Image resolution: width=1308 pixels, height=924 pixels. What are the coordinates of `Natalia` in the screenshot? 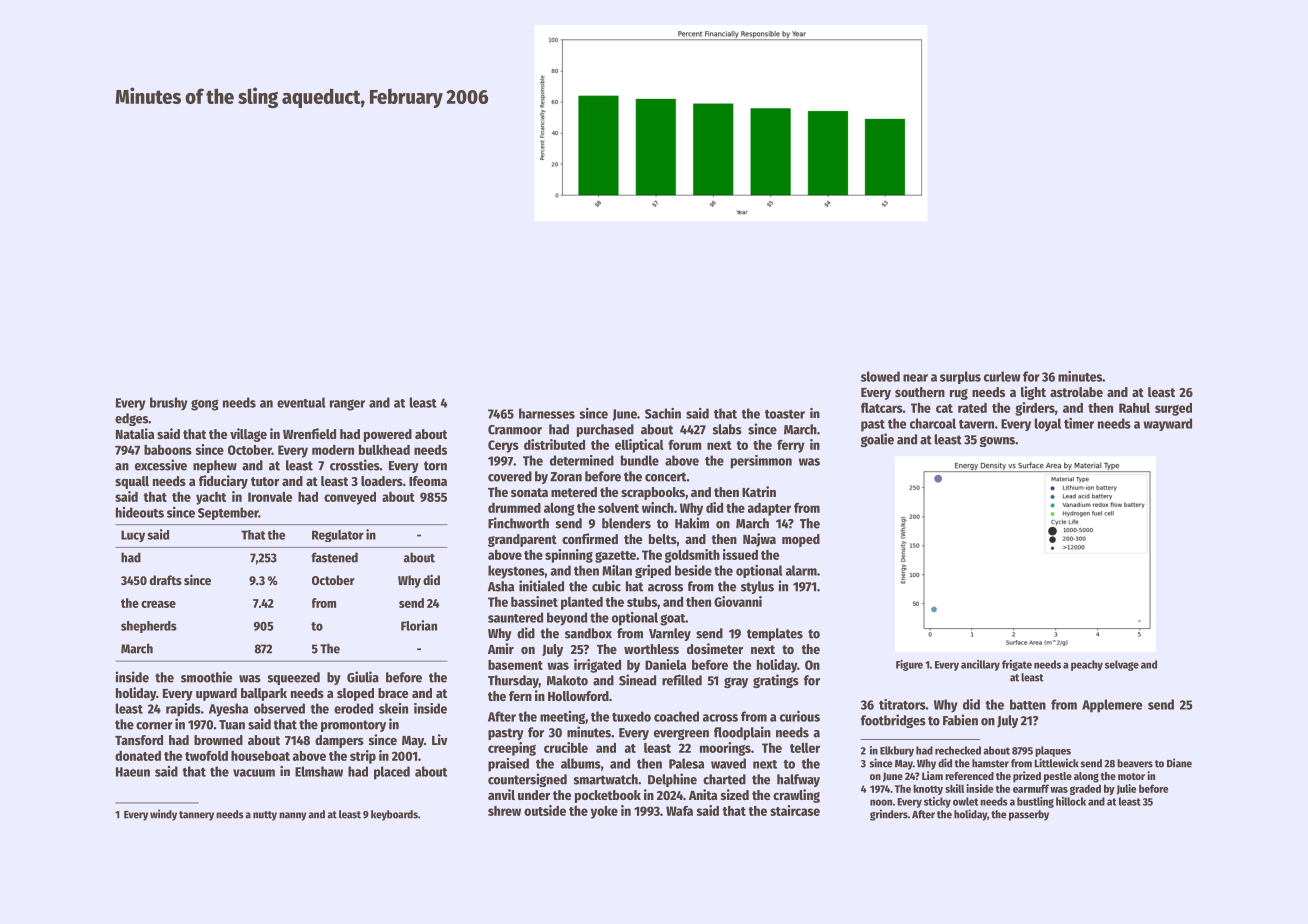 It's located at (135, 433).
